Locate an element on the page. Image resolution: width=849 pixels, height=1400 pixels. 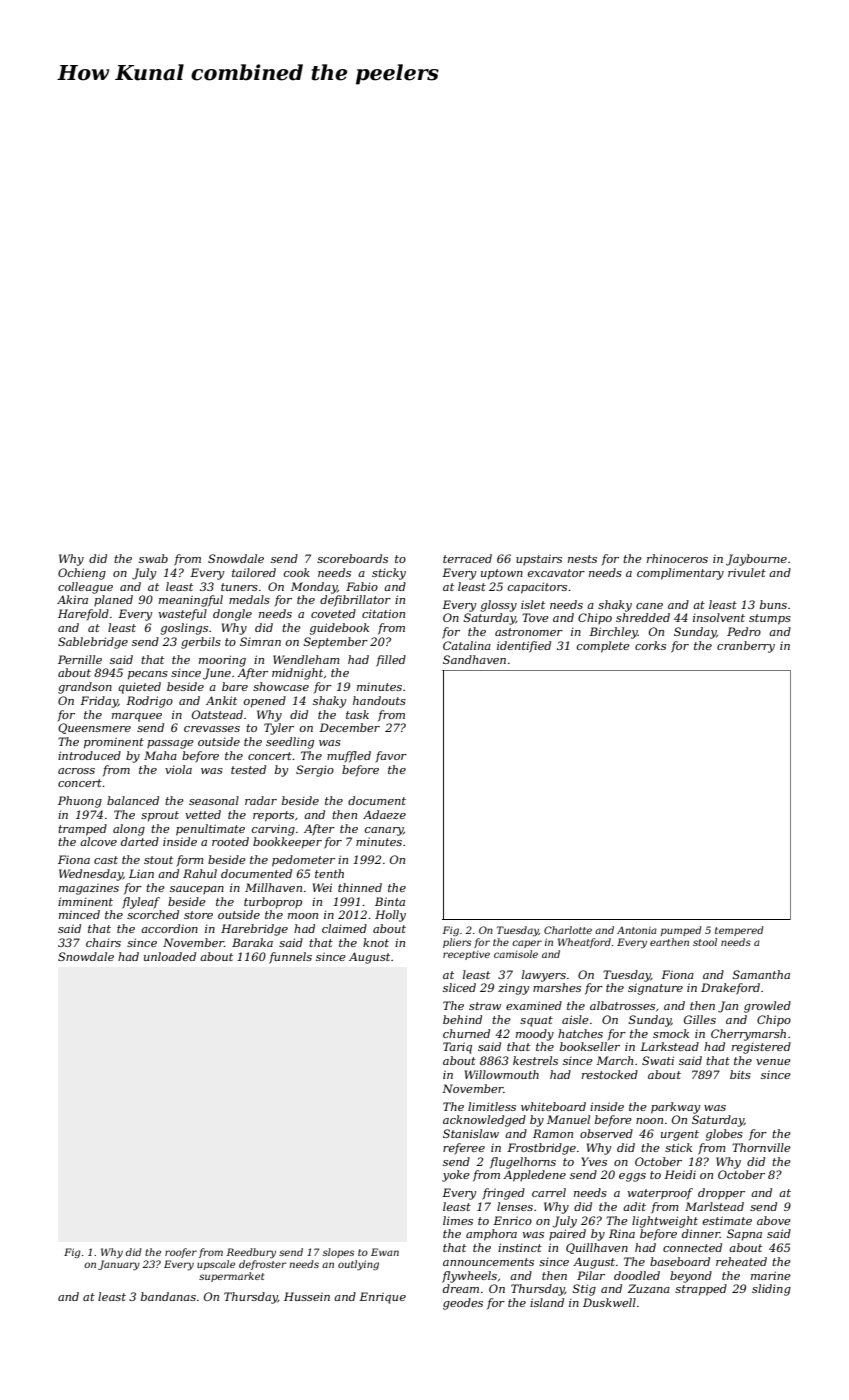
Ankit is located at coordinates (221, 700).
